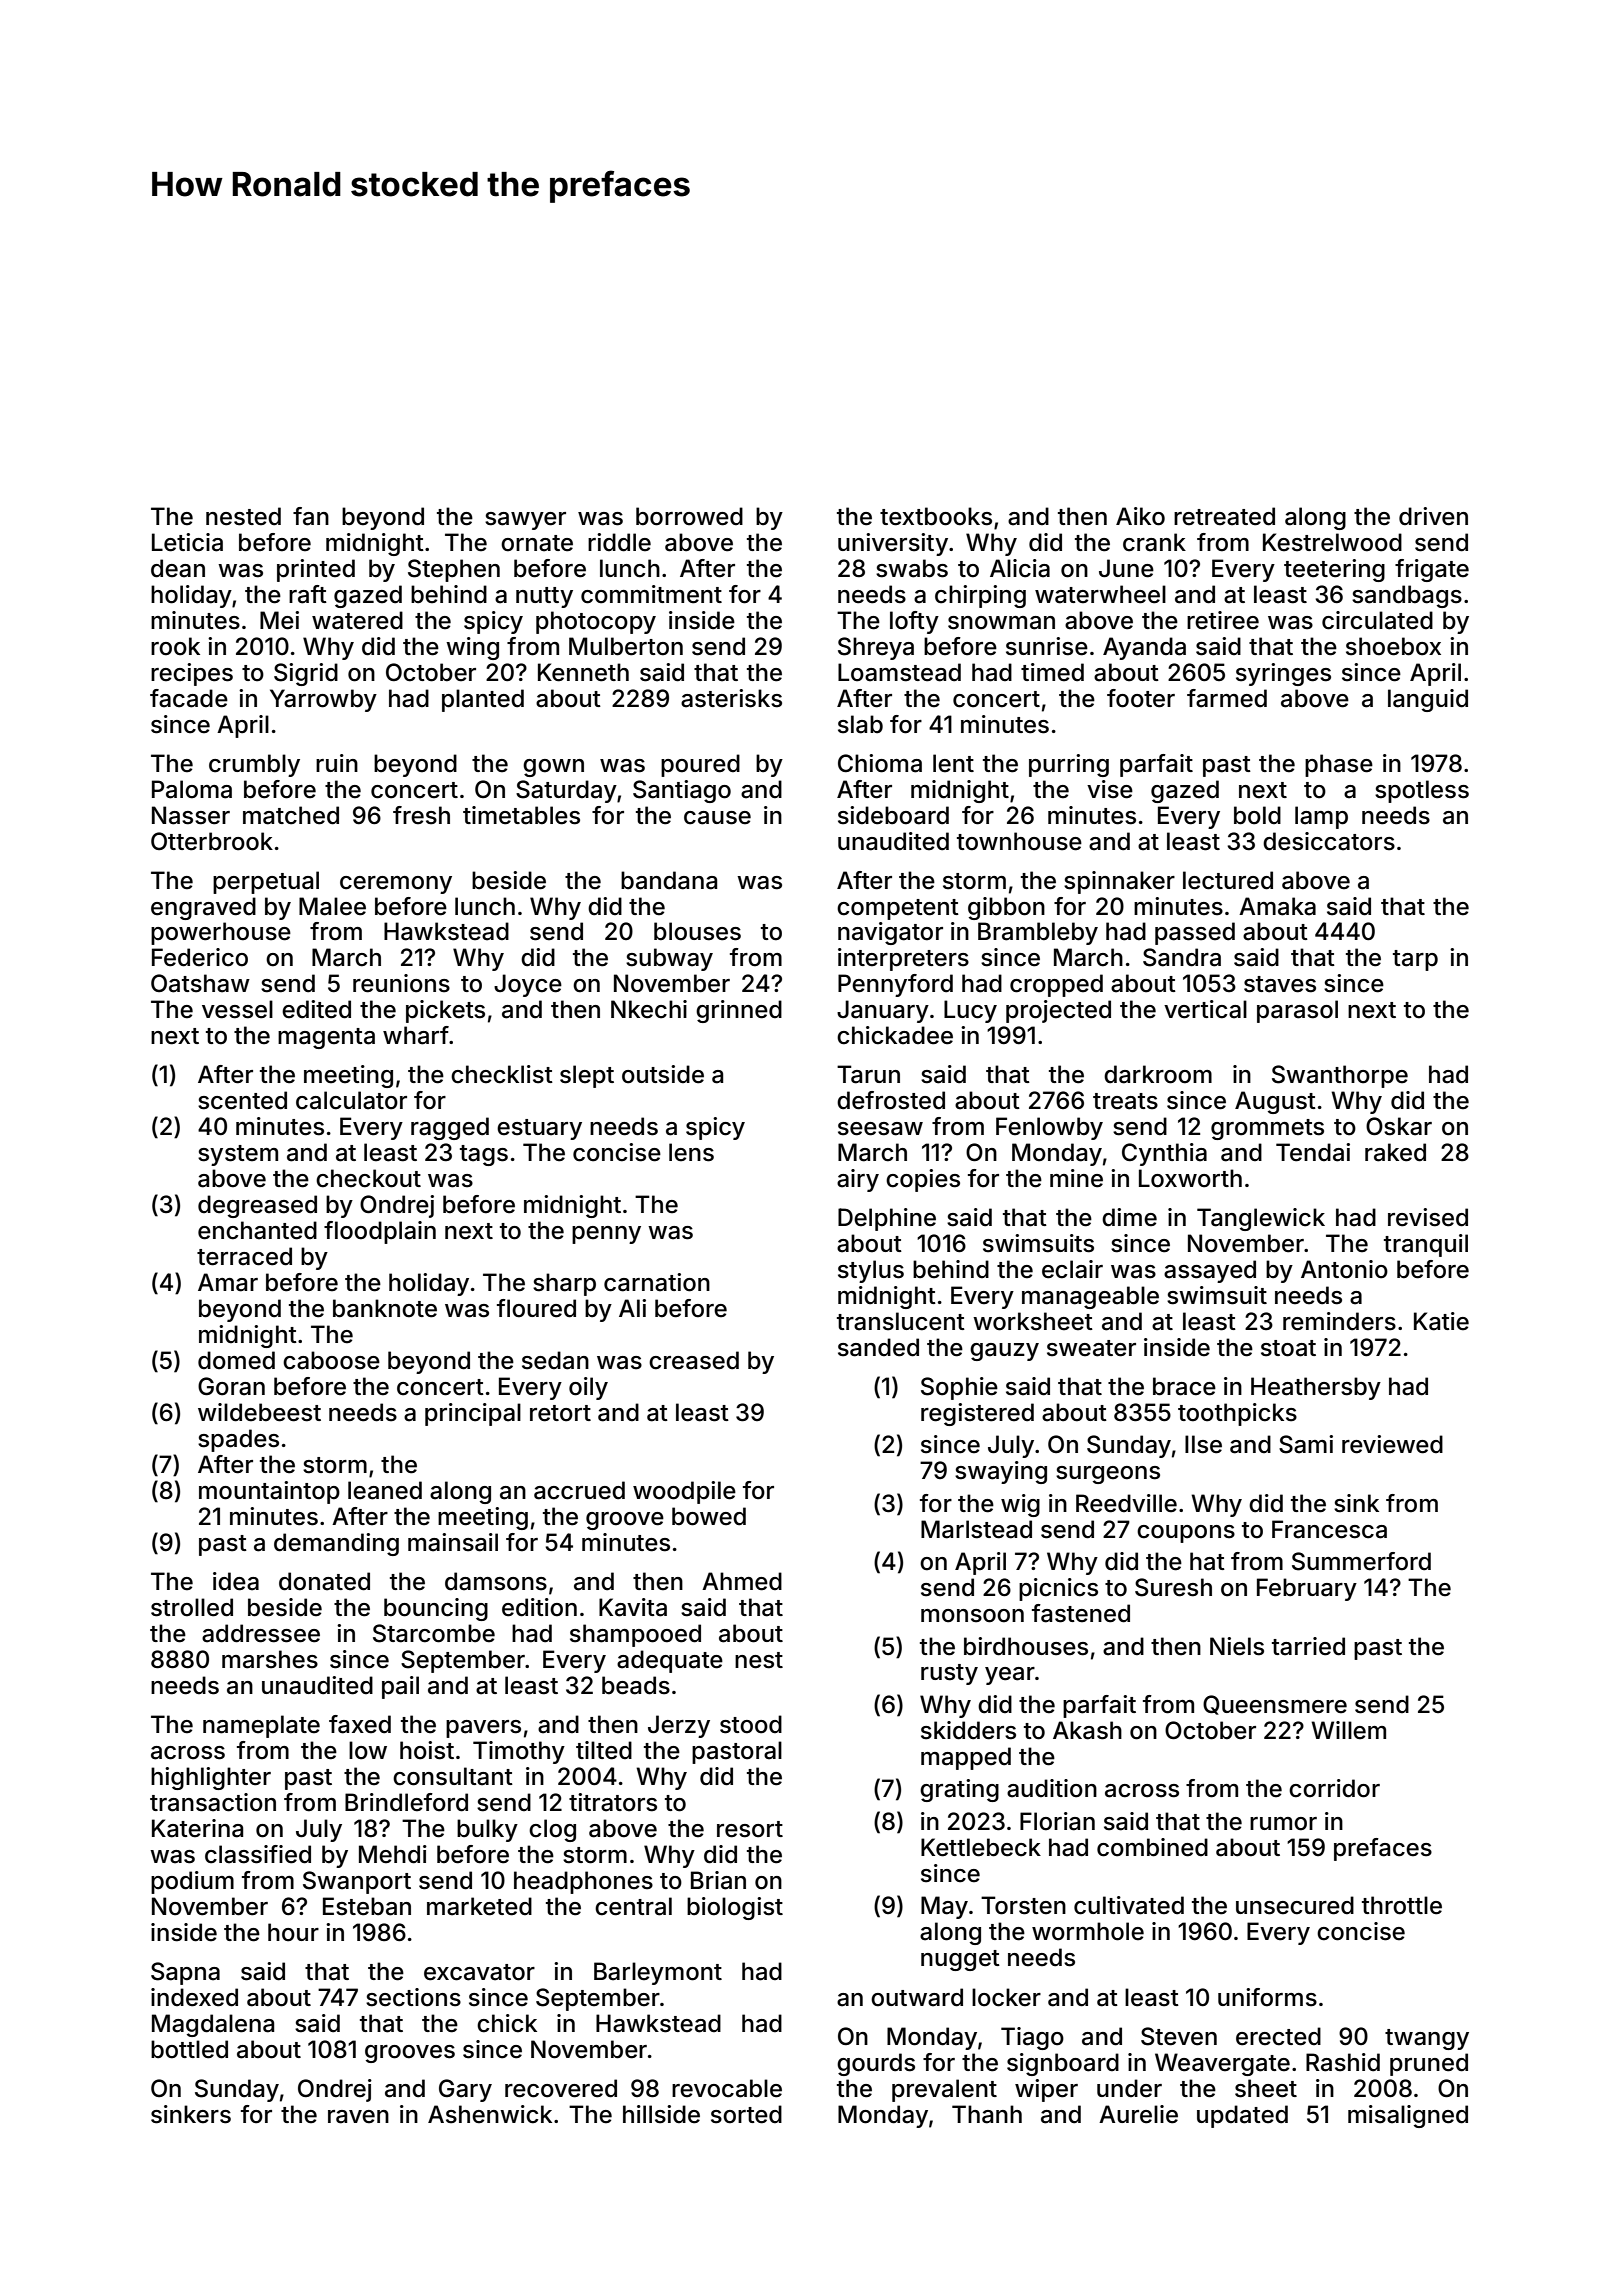 This image has height=2292, width=1620. Describe the element at coordinates (1415, 960) in the image. I see `tarp` at that location.
